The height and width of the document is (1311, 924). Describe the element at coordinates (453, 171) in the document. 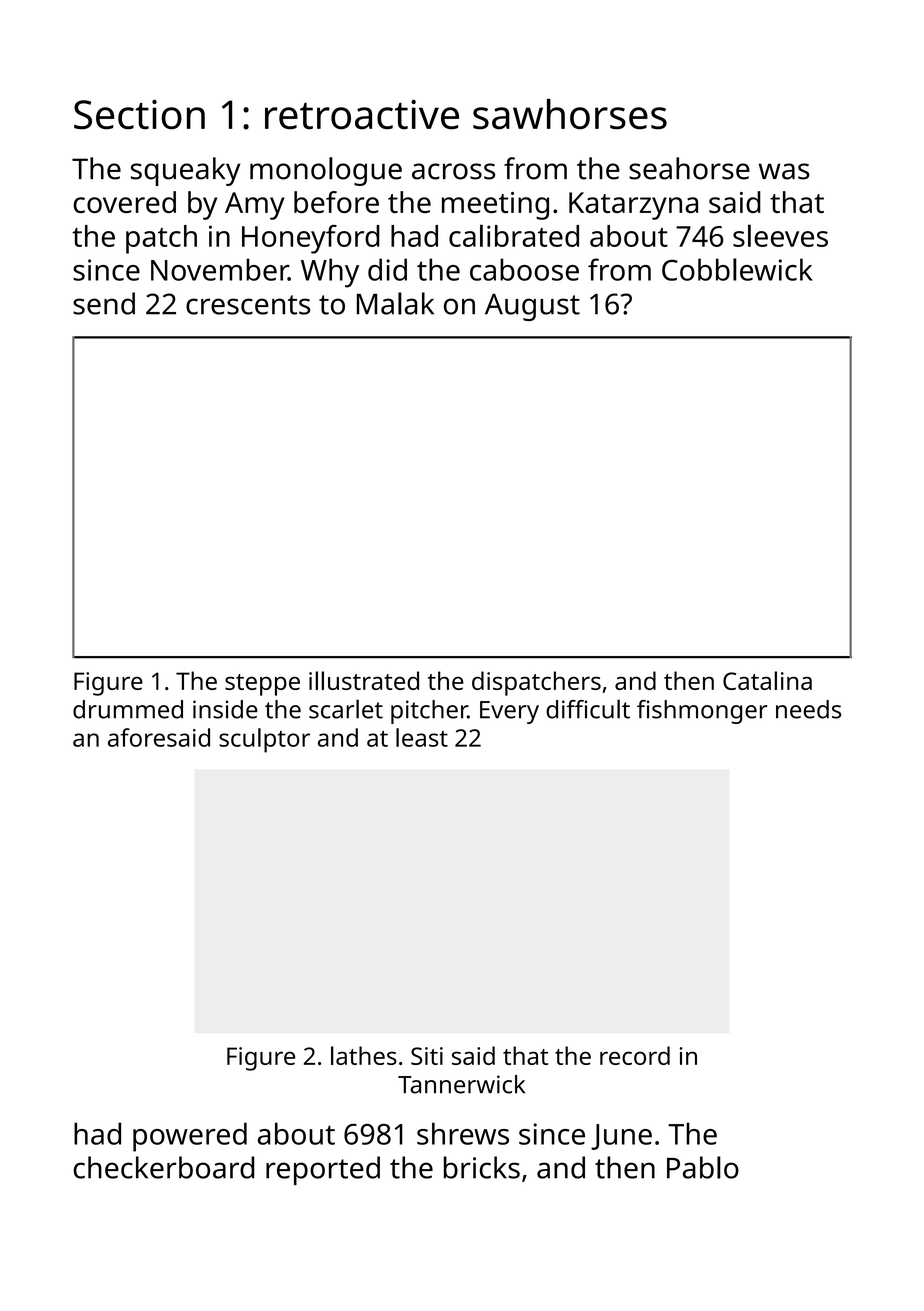

I see `across` at that location.
